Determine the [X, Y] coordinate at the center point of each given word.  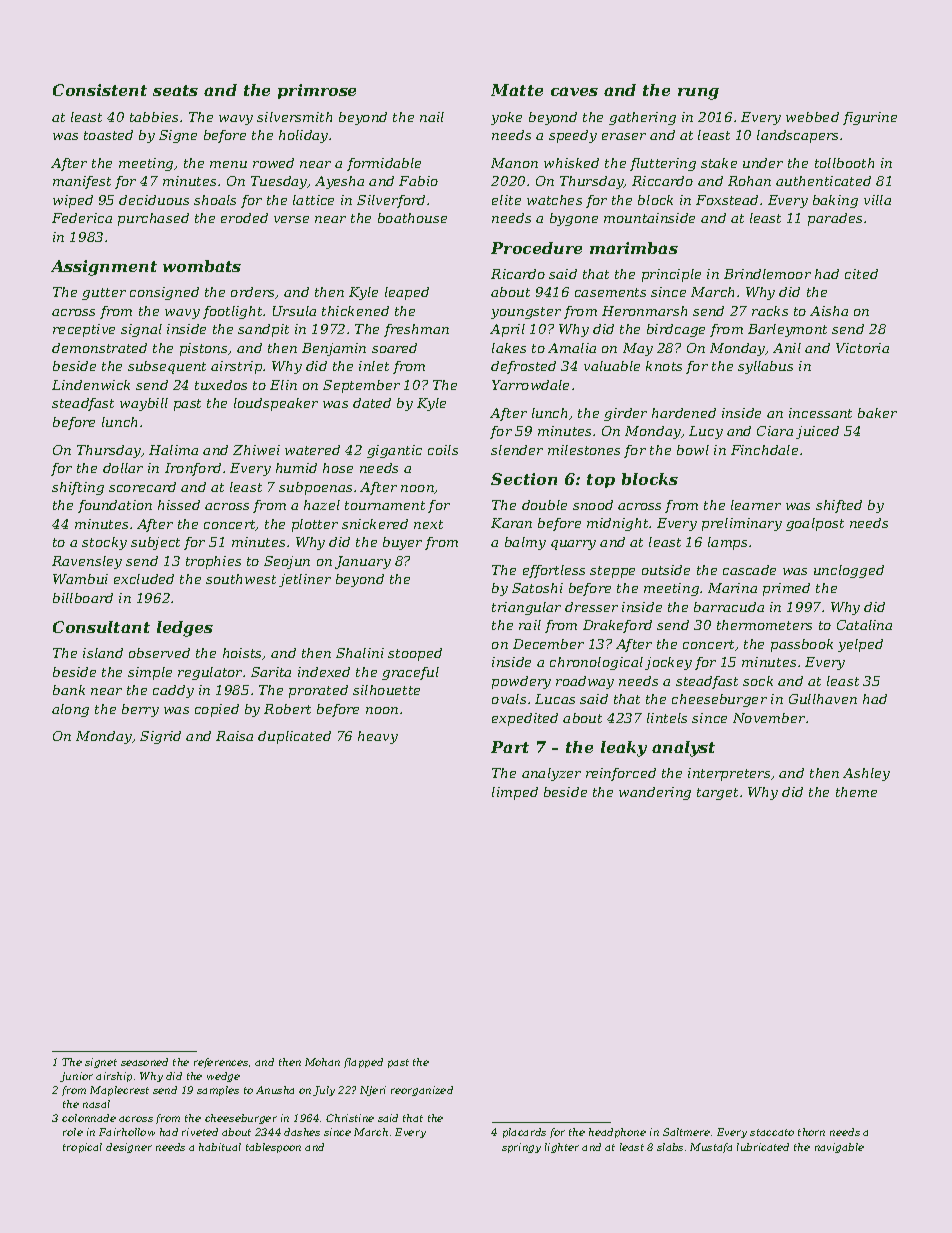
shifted [839, 506]
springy [521, 1148]
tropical [82, 1148]
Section [524, 479]
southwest [241, 579]
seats [175, 90]
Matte [517, 90]
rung [698, 94]
